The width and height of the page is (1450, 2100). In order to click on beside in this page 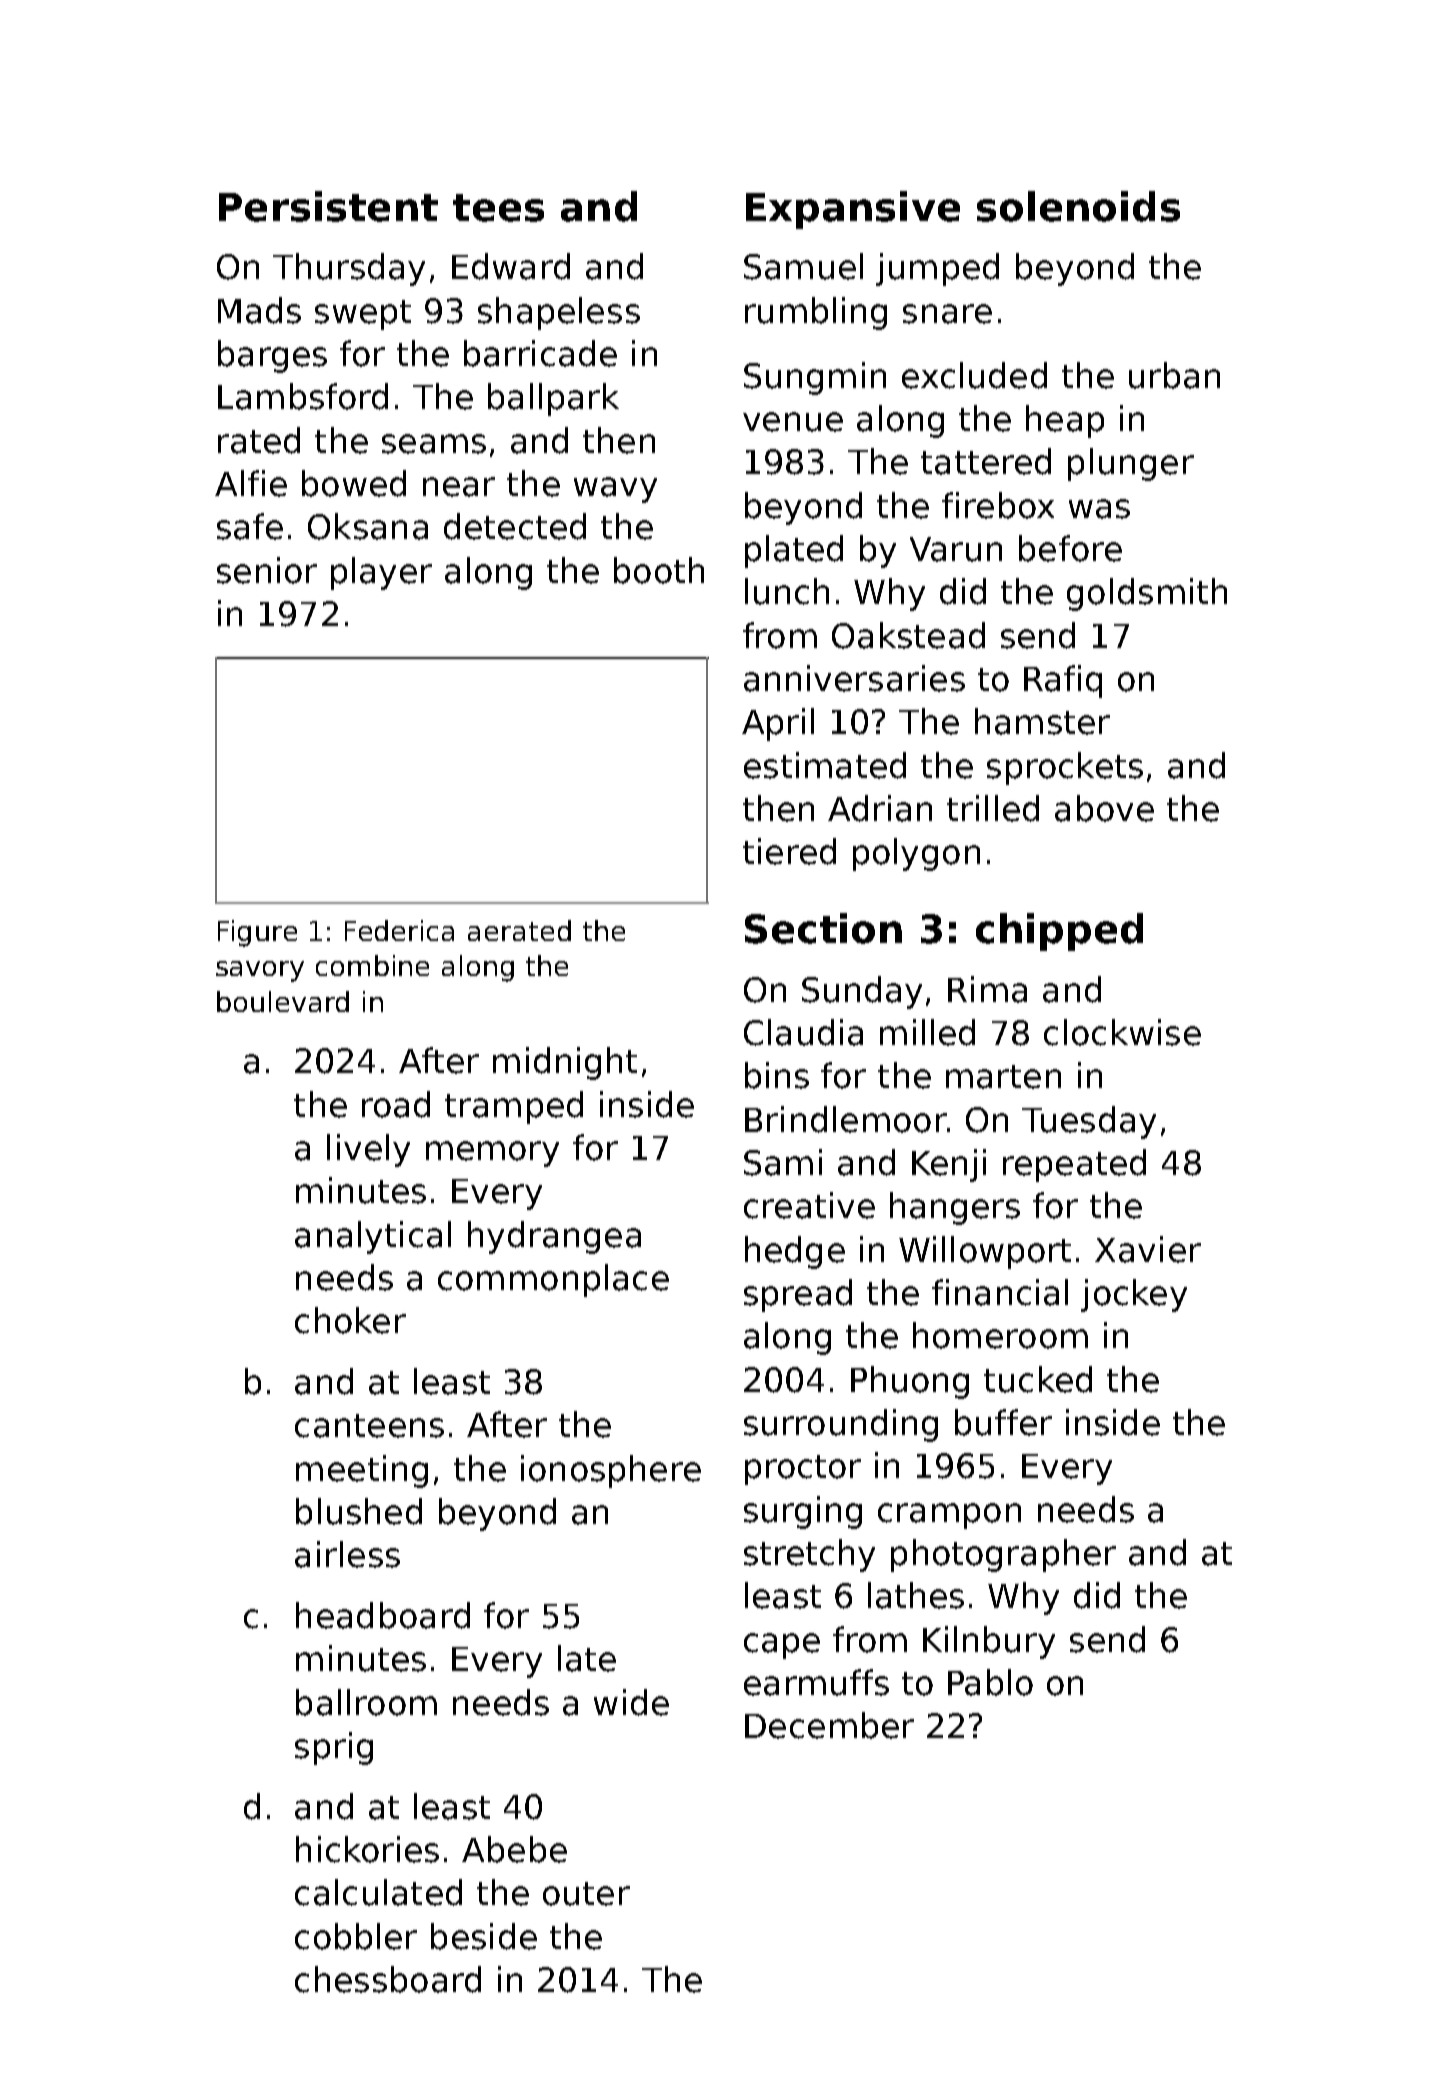, I will do `click(484, 1936)`.
